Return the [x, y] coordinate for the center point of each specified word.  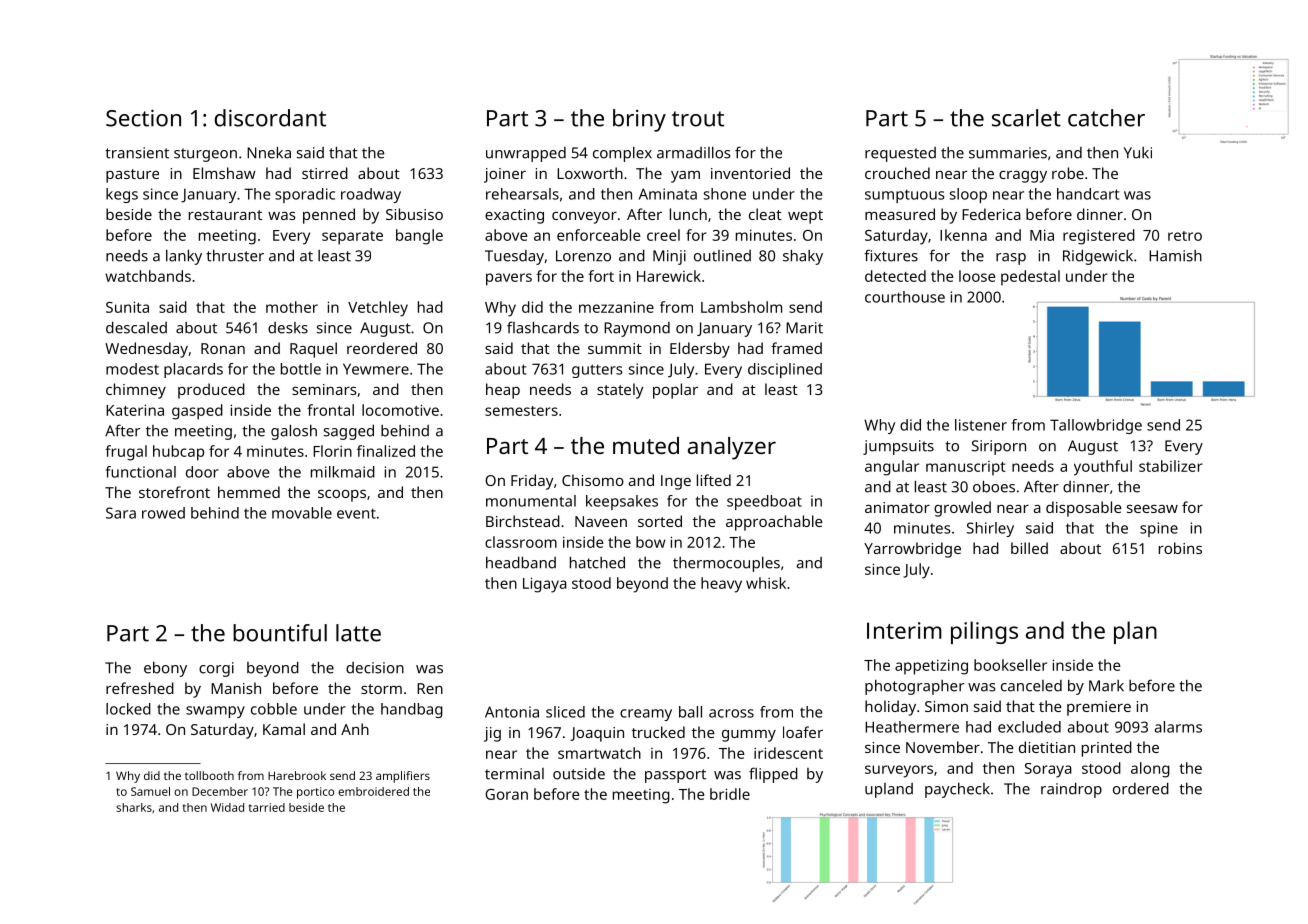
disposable [1084, 509]
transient [137, 153]
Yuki [1138, 153]
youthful [1103, 468]
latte [358, 633]
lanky [184, 257]
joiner [505, 175]
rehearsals [522, 194]
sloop [968, 195]
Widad [227, 807]
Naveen [601, 521]
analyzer [732, 448]
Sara [121, 513]
